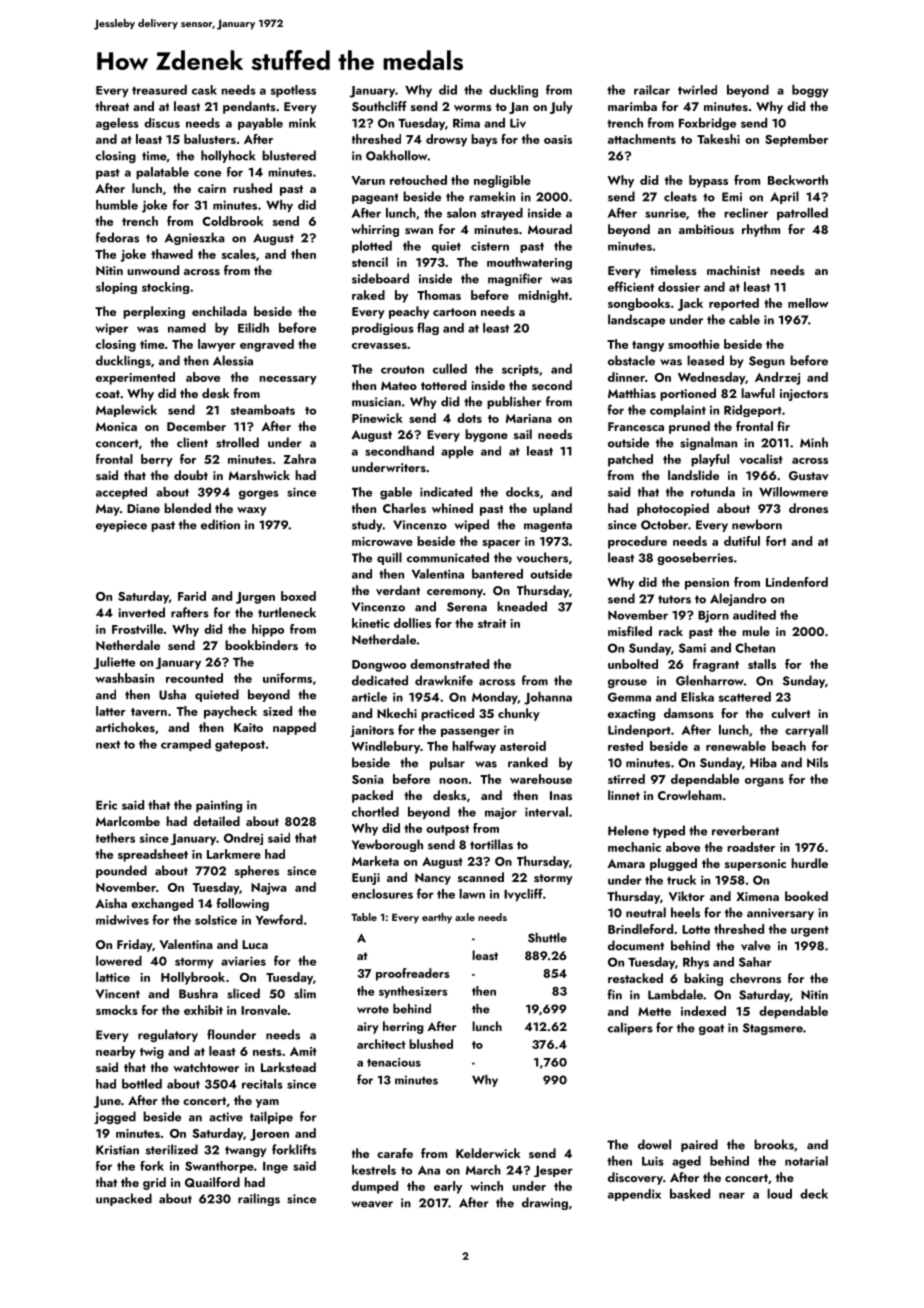 This screenshot has width=924, height=1308. I want to click on twirled, so click(697, 90).
